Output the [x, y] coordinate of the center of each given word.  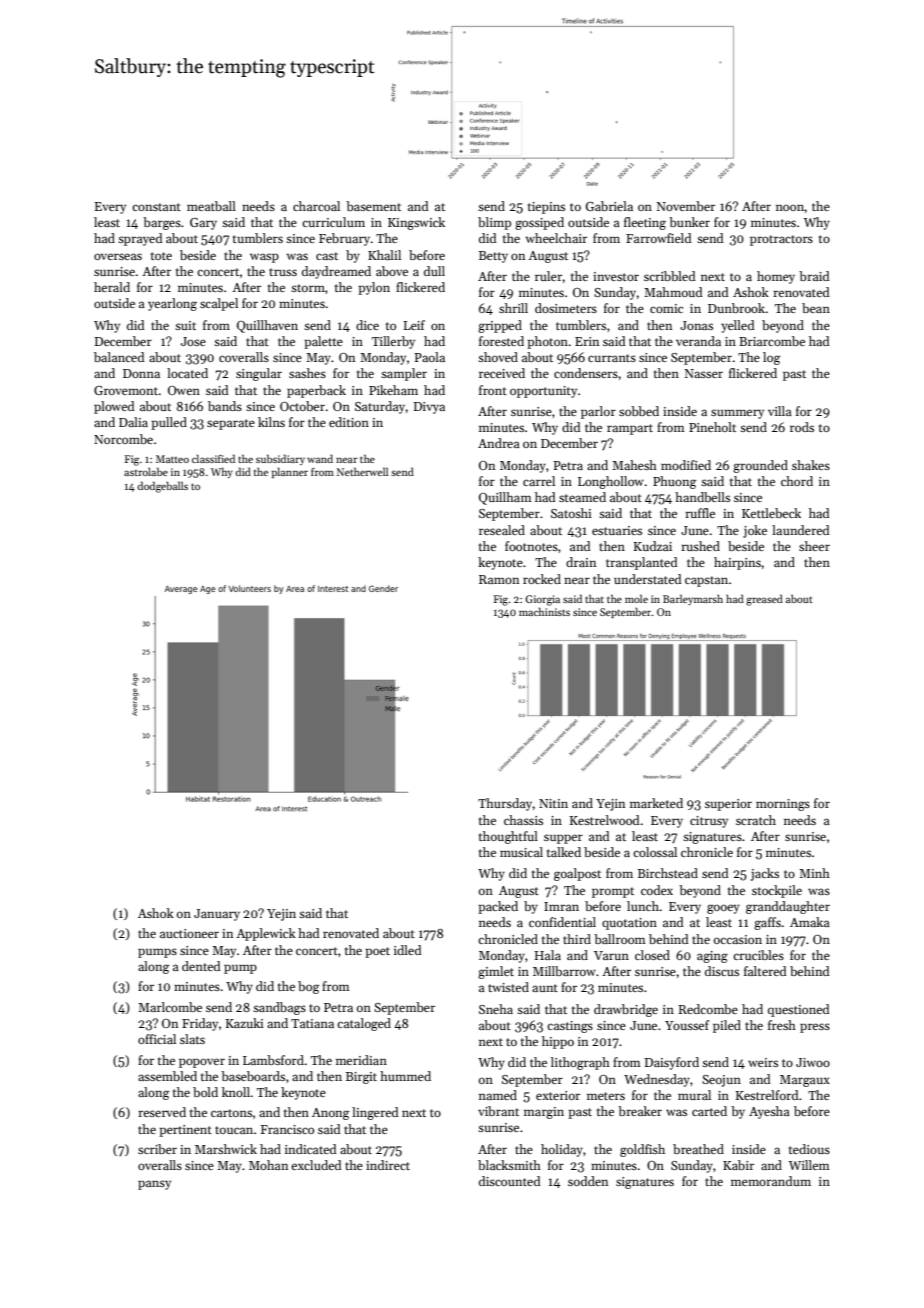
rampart [630, 429]
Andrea [499, 443]
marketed [656, 803]
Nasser [704, 373]
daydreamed [336, 272]
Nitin [553, 803]
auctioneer [189, 933]
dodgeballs [163, 487]
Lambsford [273, 1060]
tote [161, 256]
